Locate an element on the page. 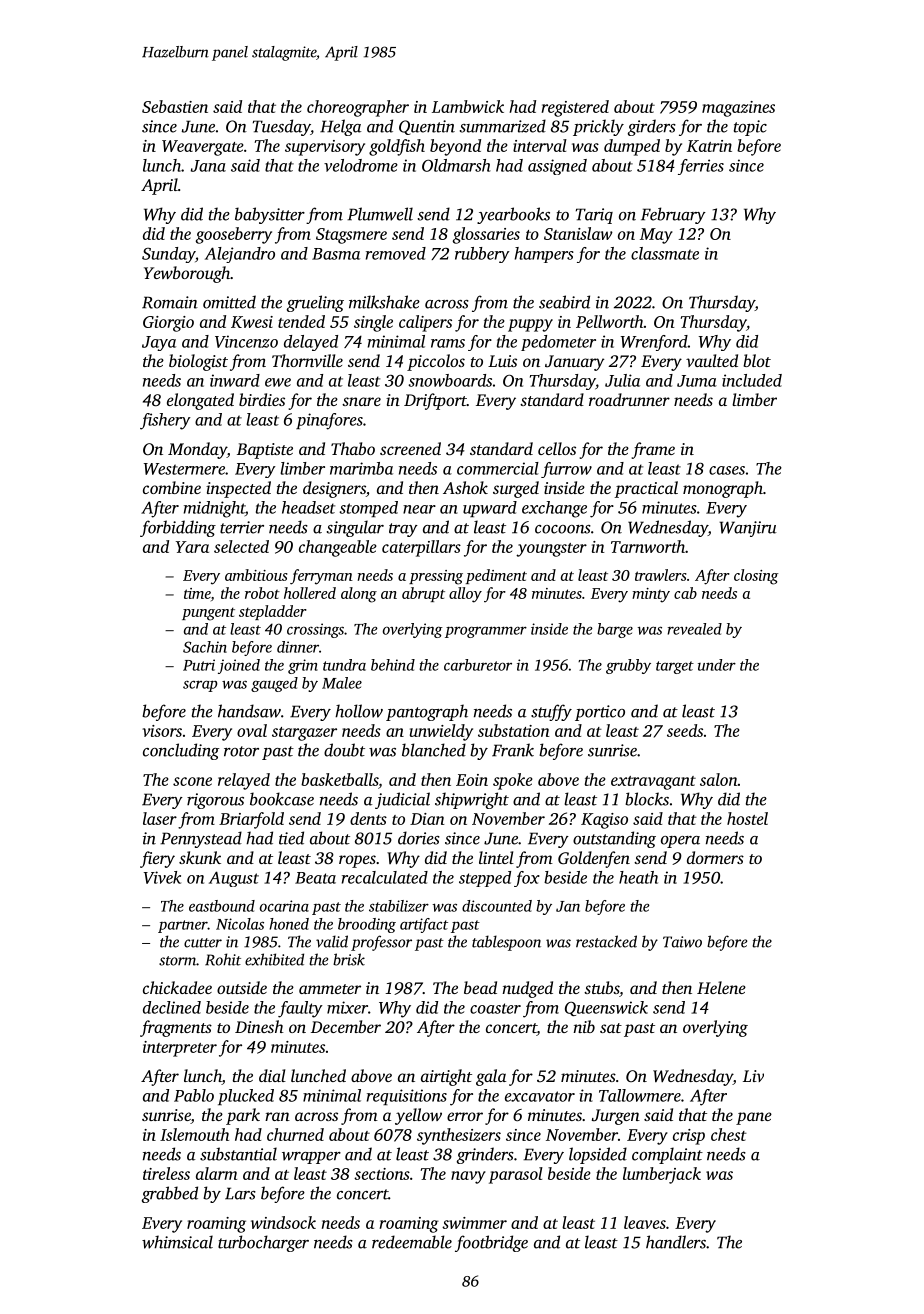  rotor is located at coordinates (241, 751).
